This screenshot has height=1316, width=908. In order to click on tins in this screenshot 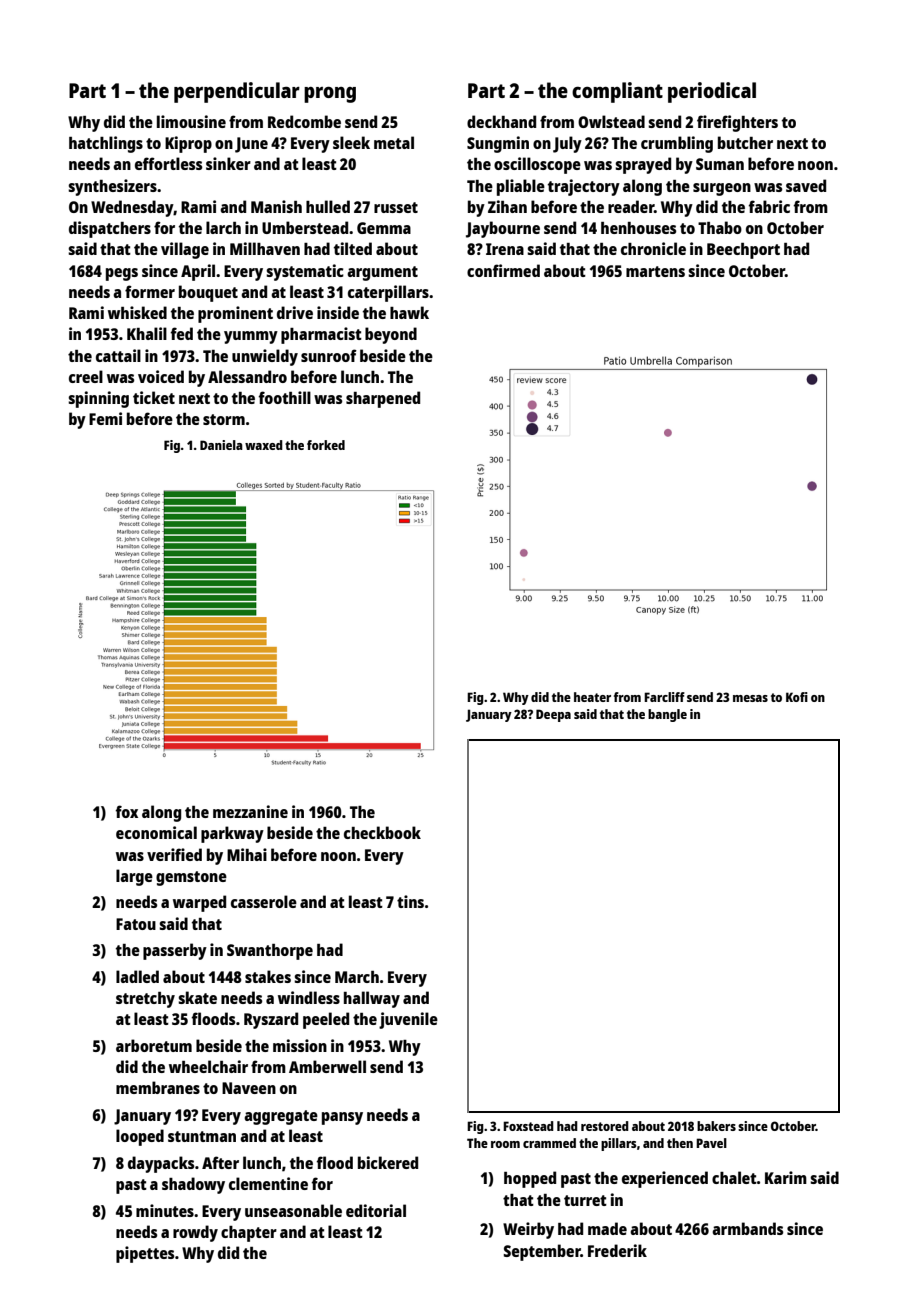, I will do `click(410, 901)`.
